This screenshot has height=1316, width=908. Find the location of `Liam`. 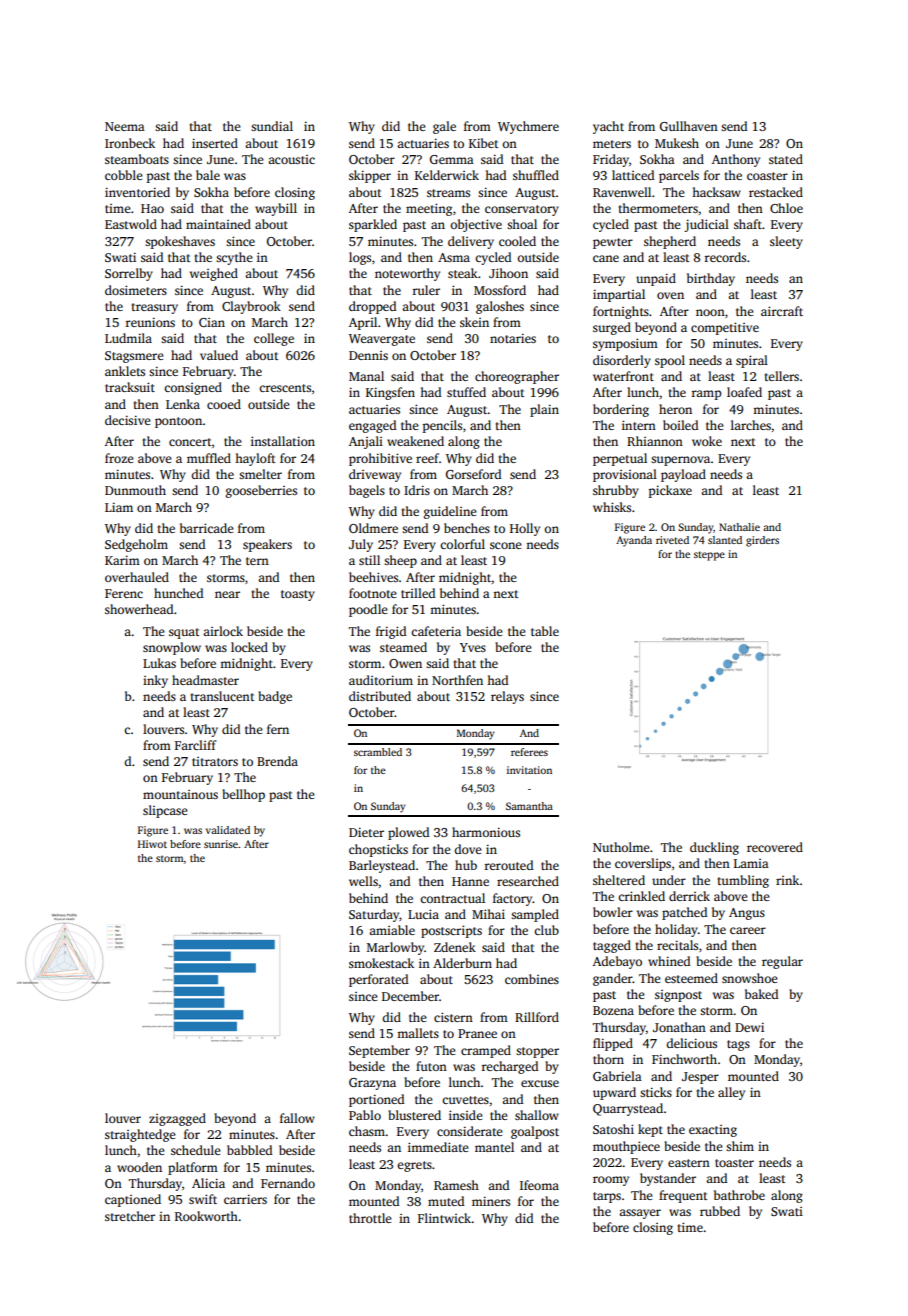

Liam is located at coordinates (119, 507).
